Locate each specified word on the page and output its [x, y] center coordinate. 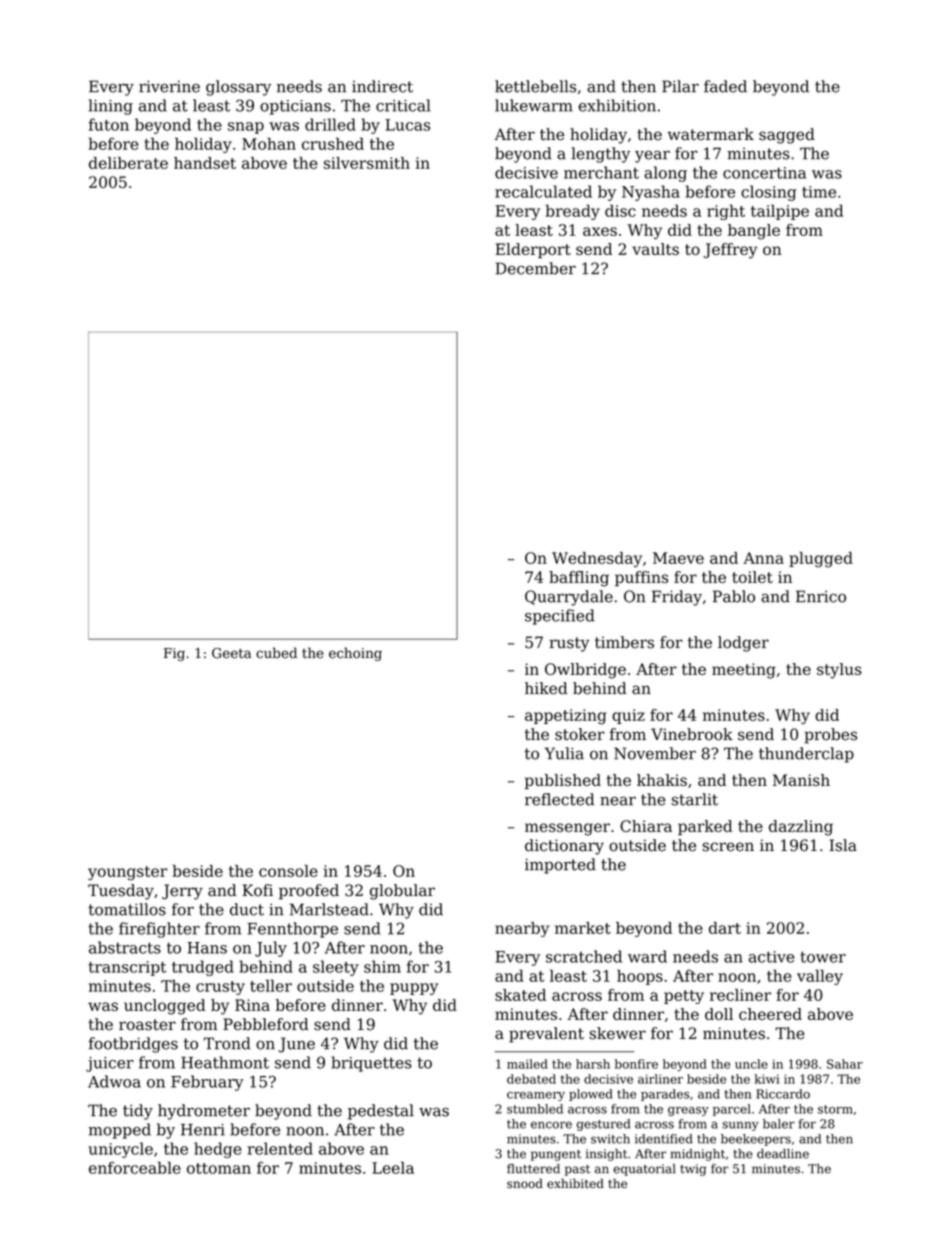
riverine [169, 86]
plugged [821, 560]
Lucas [407, 125]
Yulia [564, 753]
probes [830, 736]
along [665, 174]
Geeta [231, 653]
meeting [744, 671]
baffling [579, 579]
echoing [355, 654]
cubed [276, 653]
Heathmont [225, 1062]
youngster [128, 873]
